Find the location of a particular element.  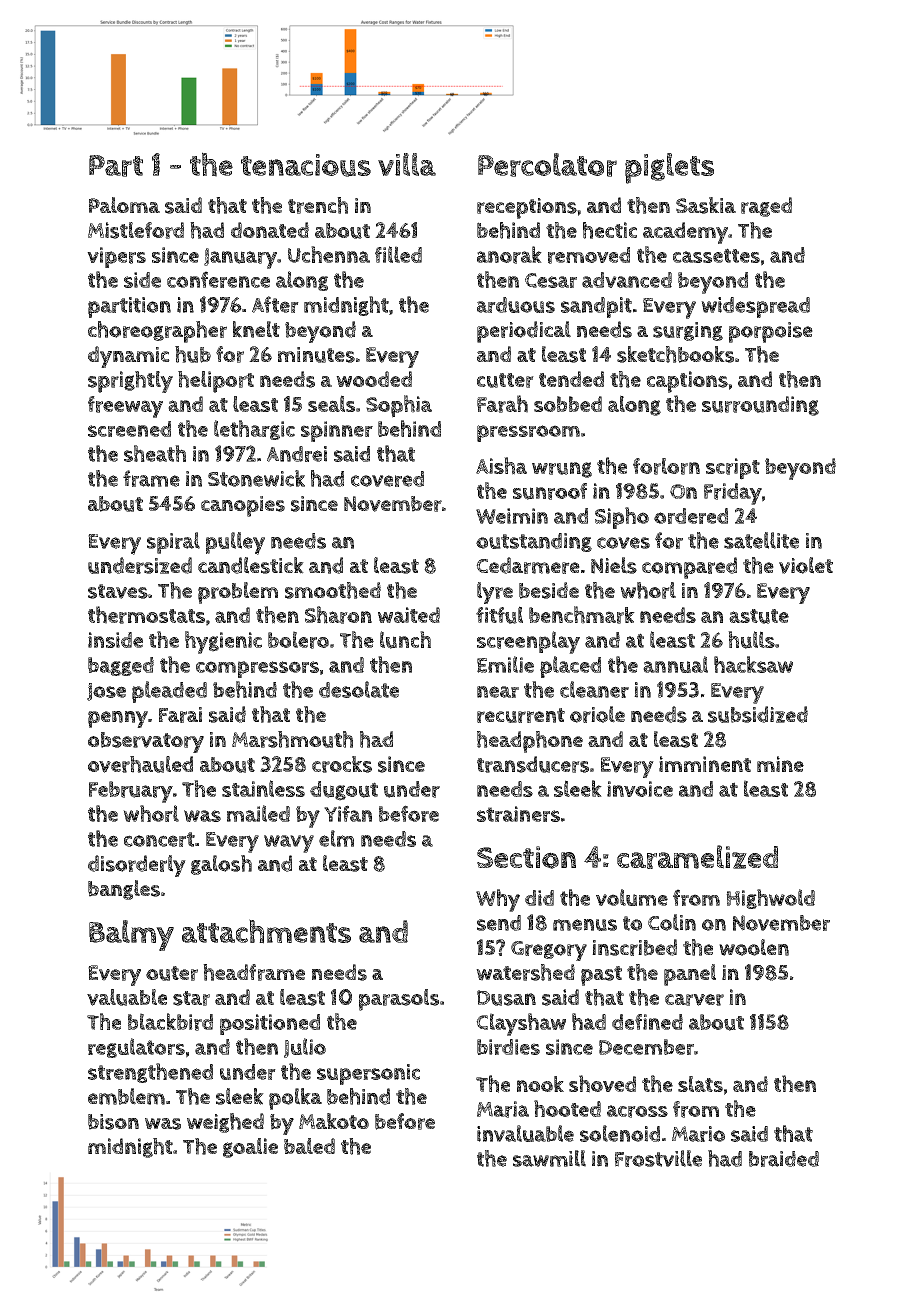

braided is located at coordinates (784, 1159).
